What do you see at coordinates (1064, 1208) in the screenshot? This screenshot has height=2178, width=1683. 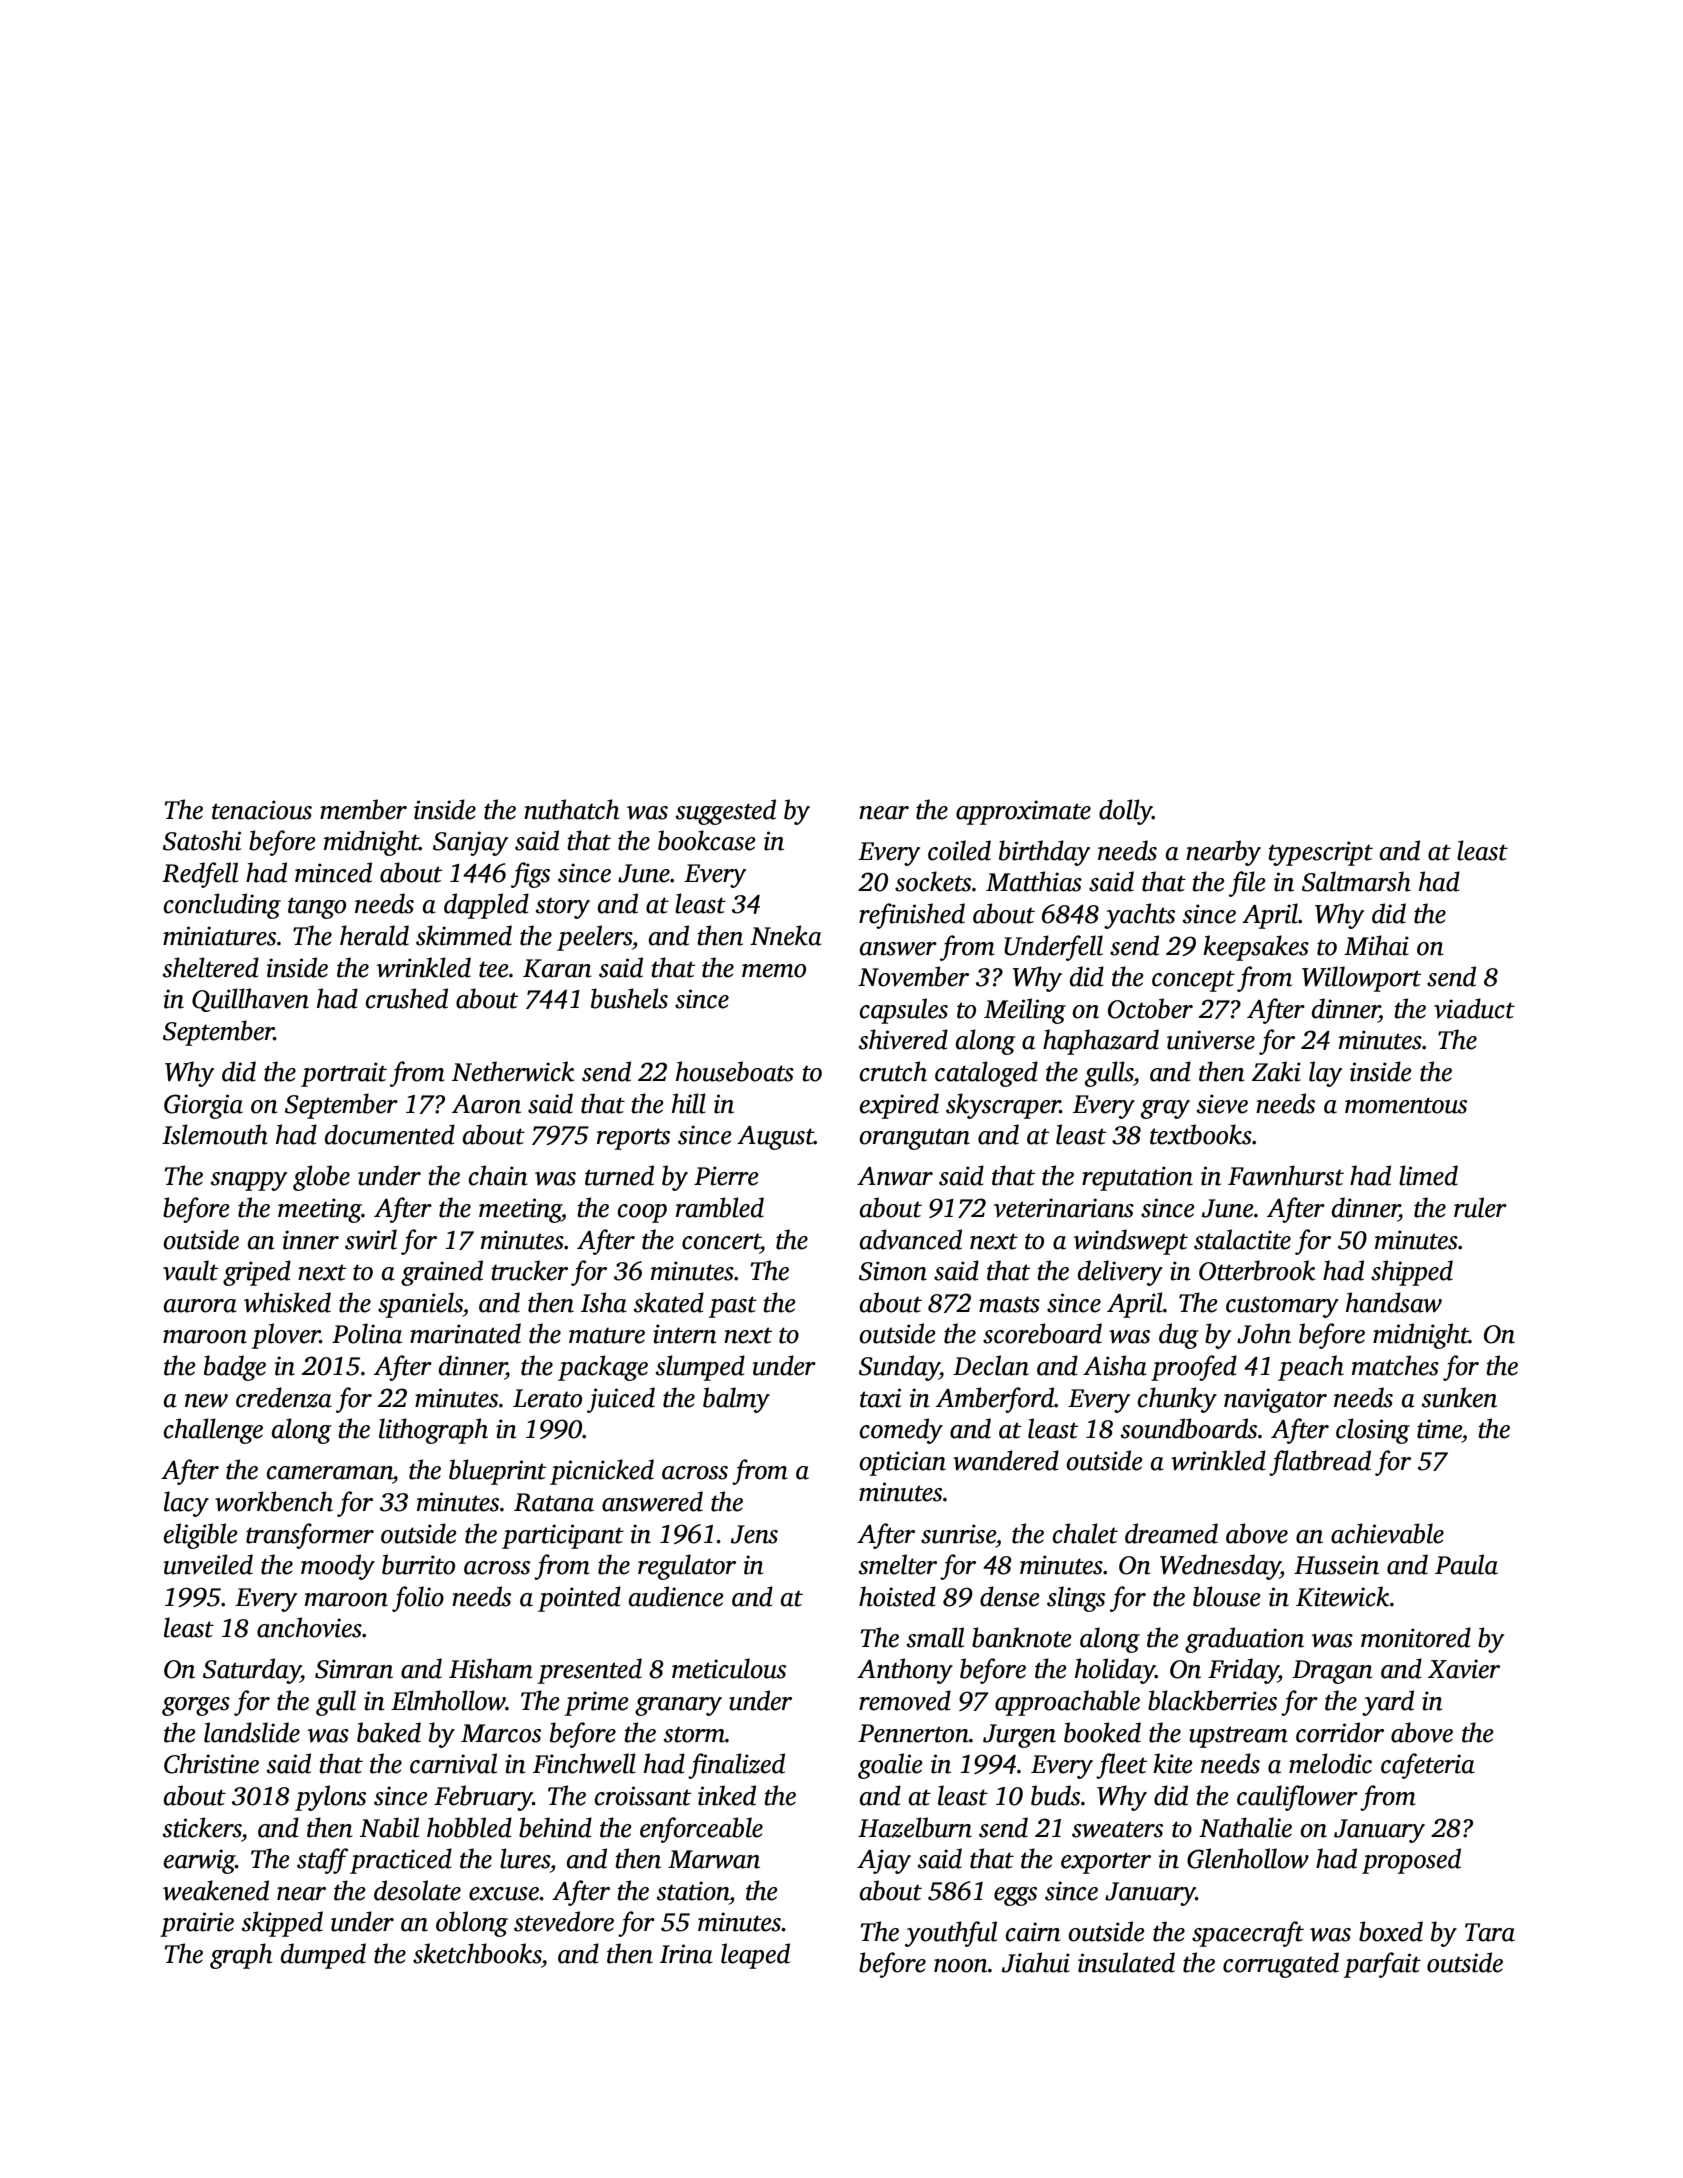 I see `veterinarians` at bounding box center [1064, 1208].
